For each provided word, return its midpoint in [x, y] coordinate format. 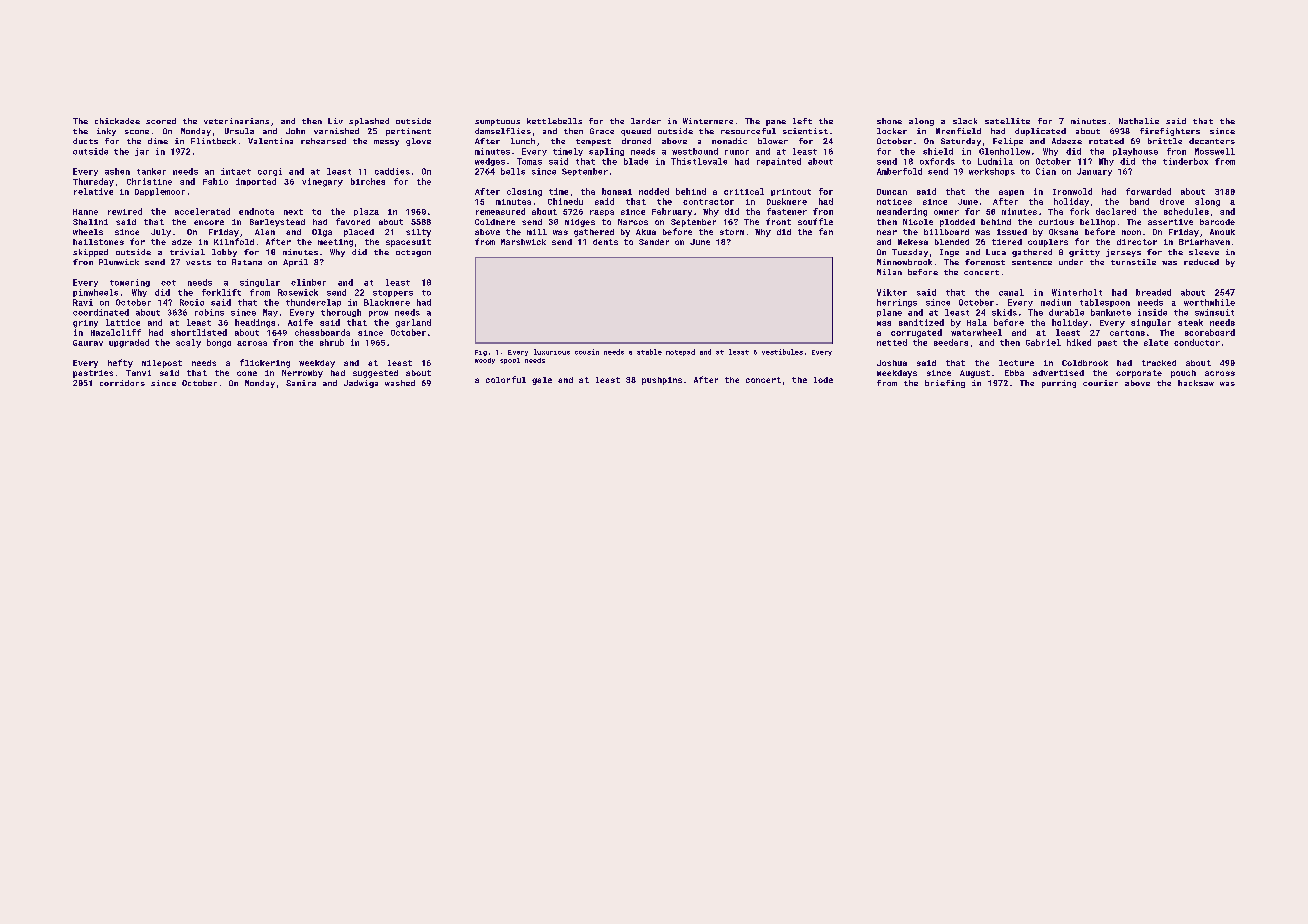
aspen [1011, 193]
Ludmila [995, 161]
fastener [787, 211]
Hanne [85, 212]
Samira [301, 383]
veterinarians [236, 121]
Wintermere [708, 121]
